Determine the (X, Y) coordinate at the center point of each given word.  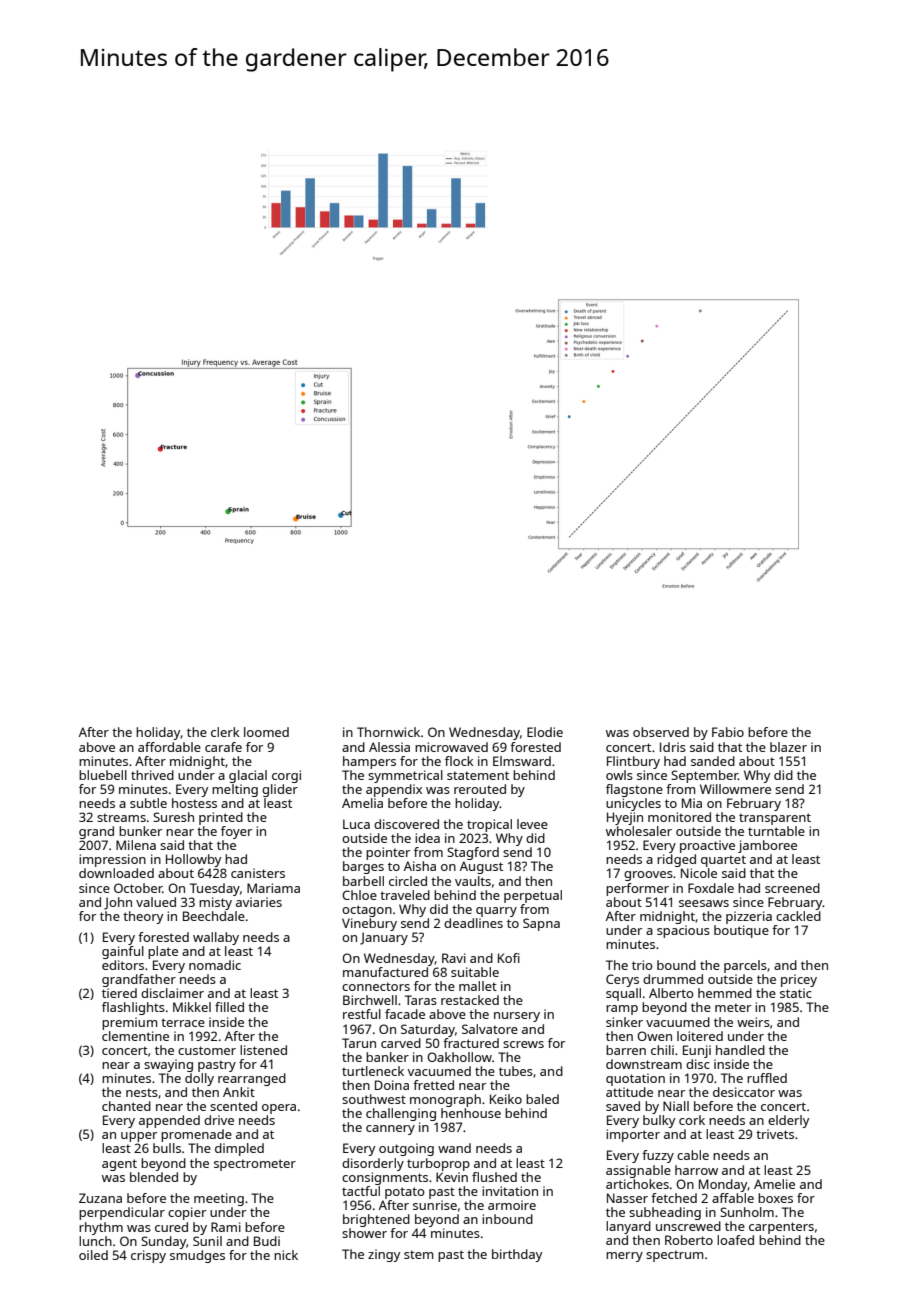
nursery (517, 1017)
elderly (788, 1121)
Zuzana (100, 1198)
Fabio (728, 732)
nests (142, 1093)
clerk (225, 732)
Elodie (545, 732)
